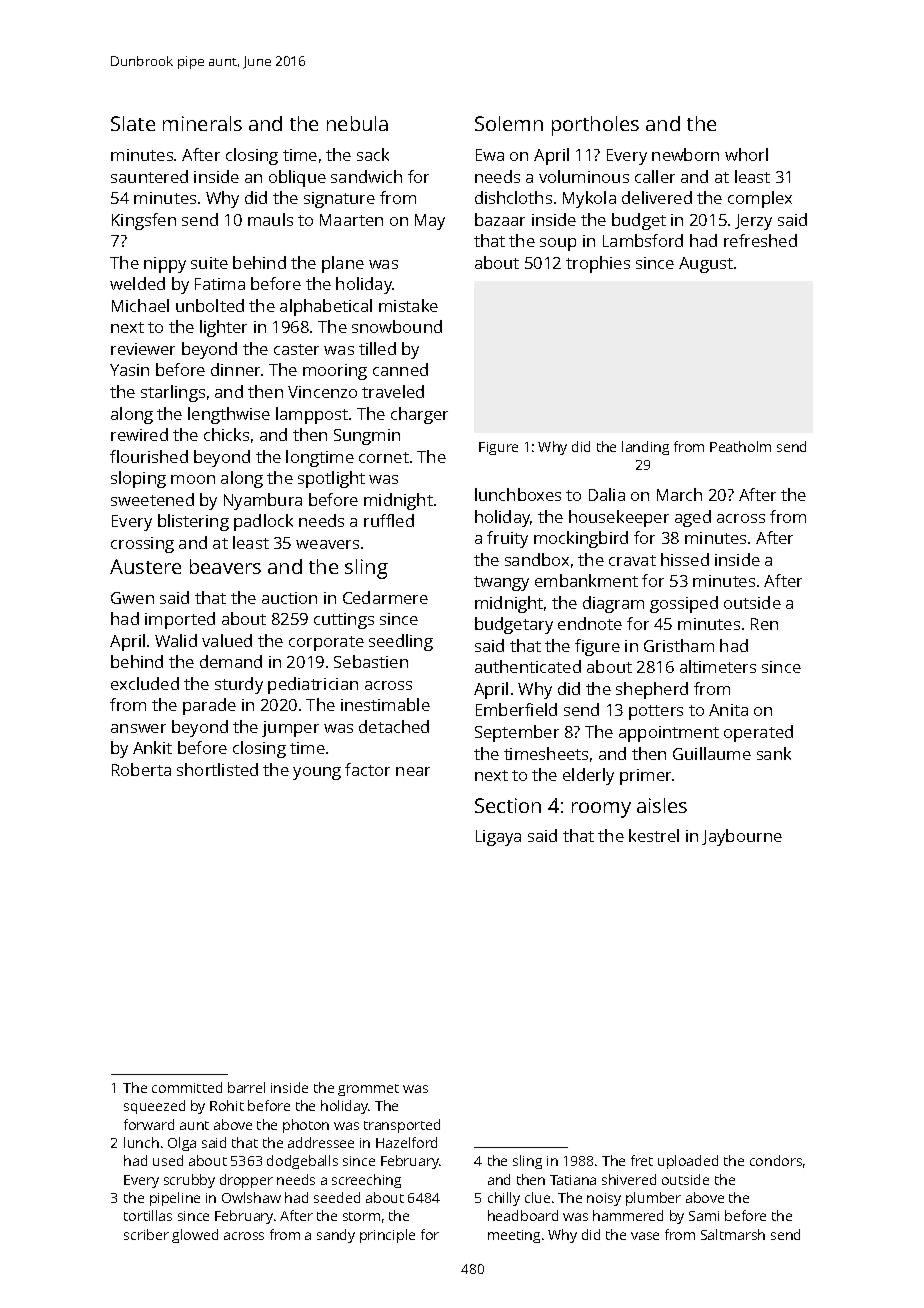 The height and width of the image is (1308, 924). What do you see at coordinates (202, 123) in the image?
I see `minerals` at bounding box center [202, 123].
